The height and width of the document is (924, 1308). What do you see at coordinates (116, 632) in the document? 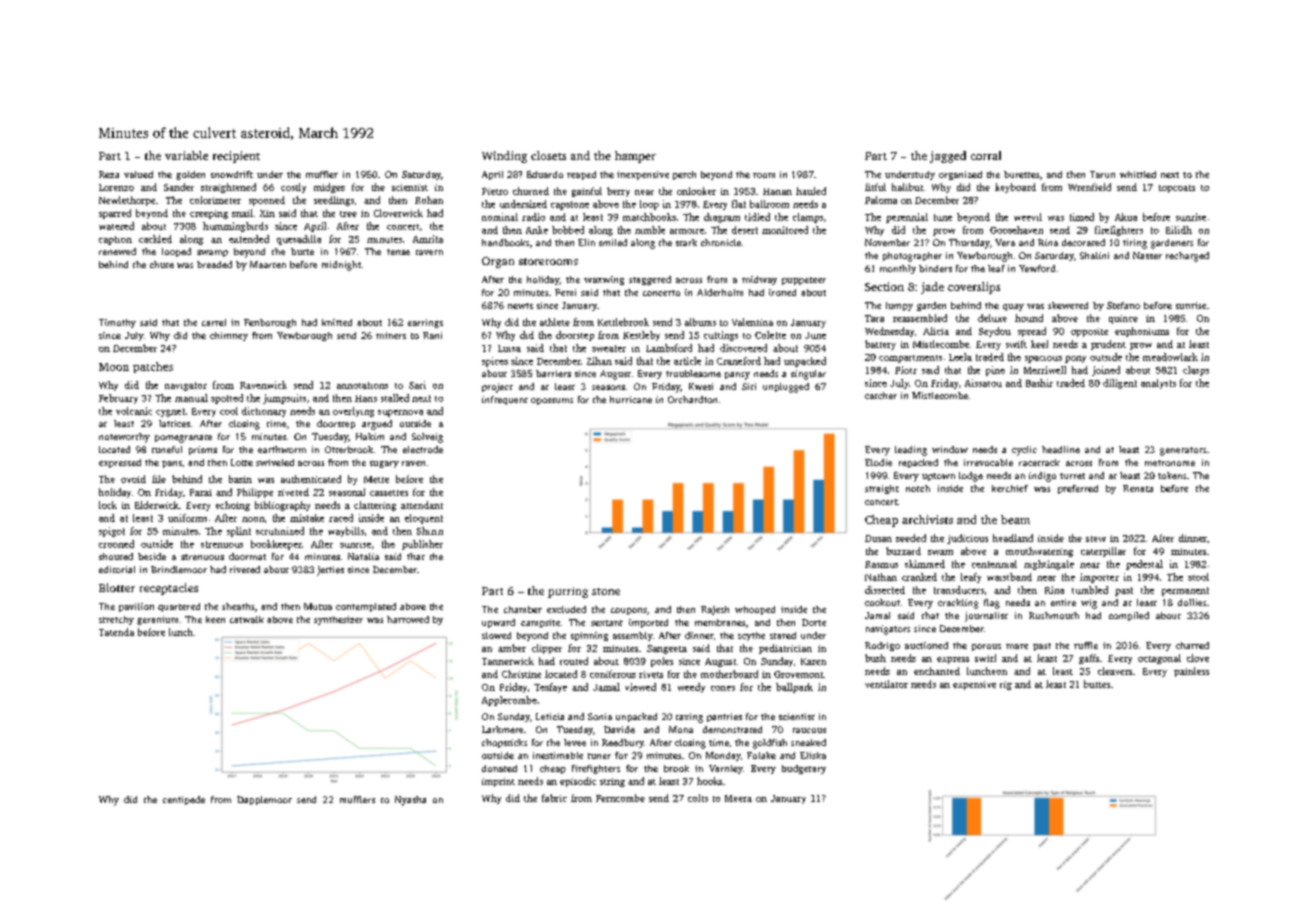
I see `Tatenda` at bounding box center [116, 632].
